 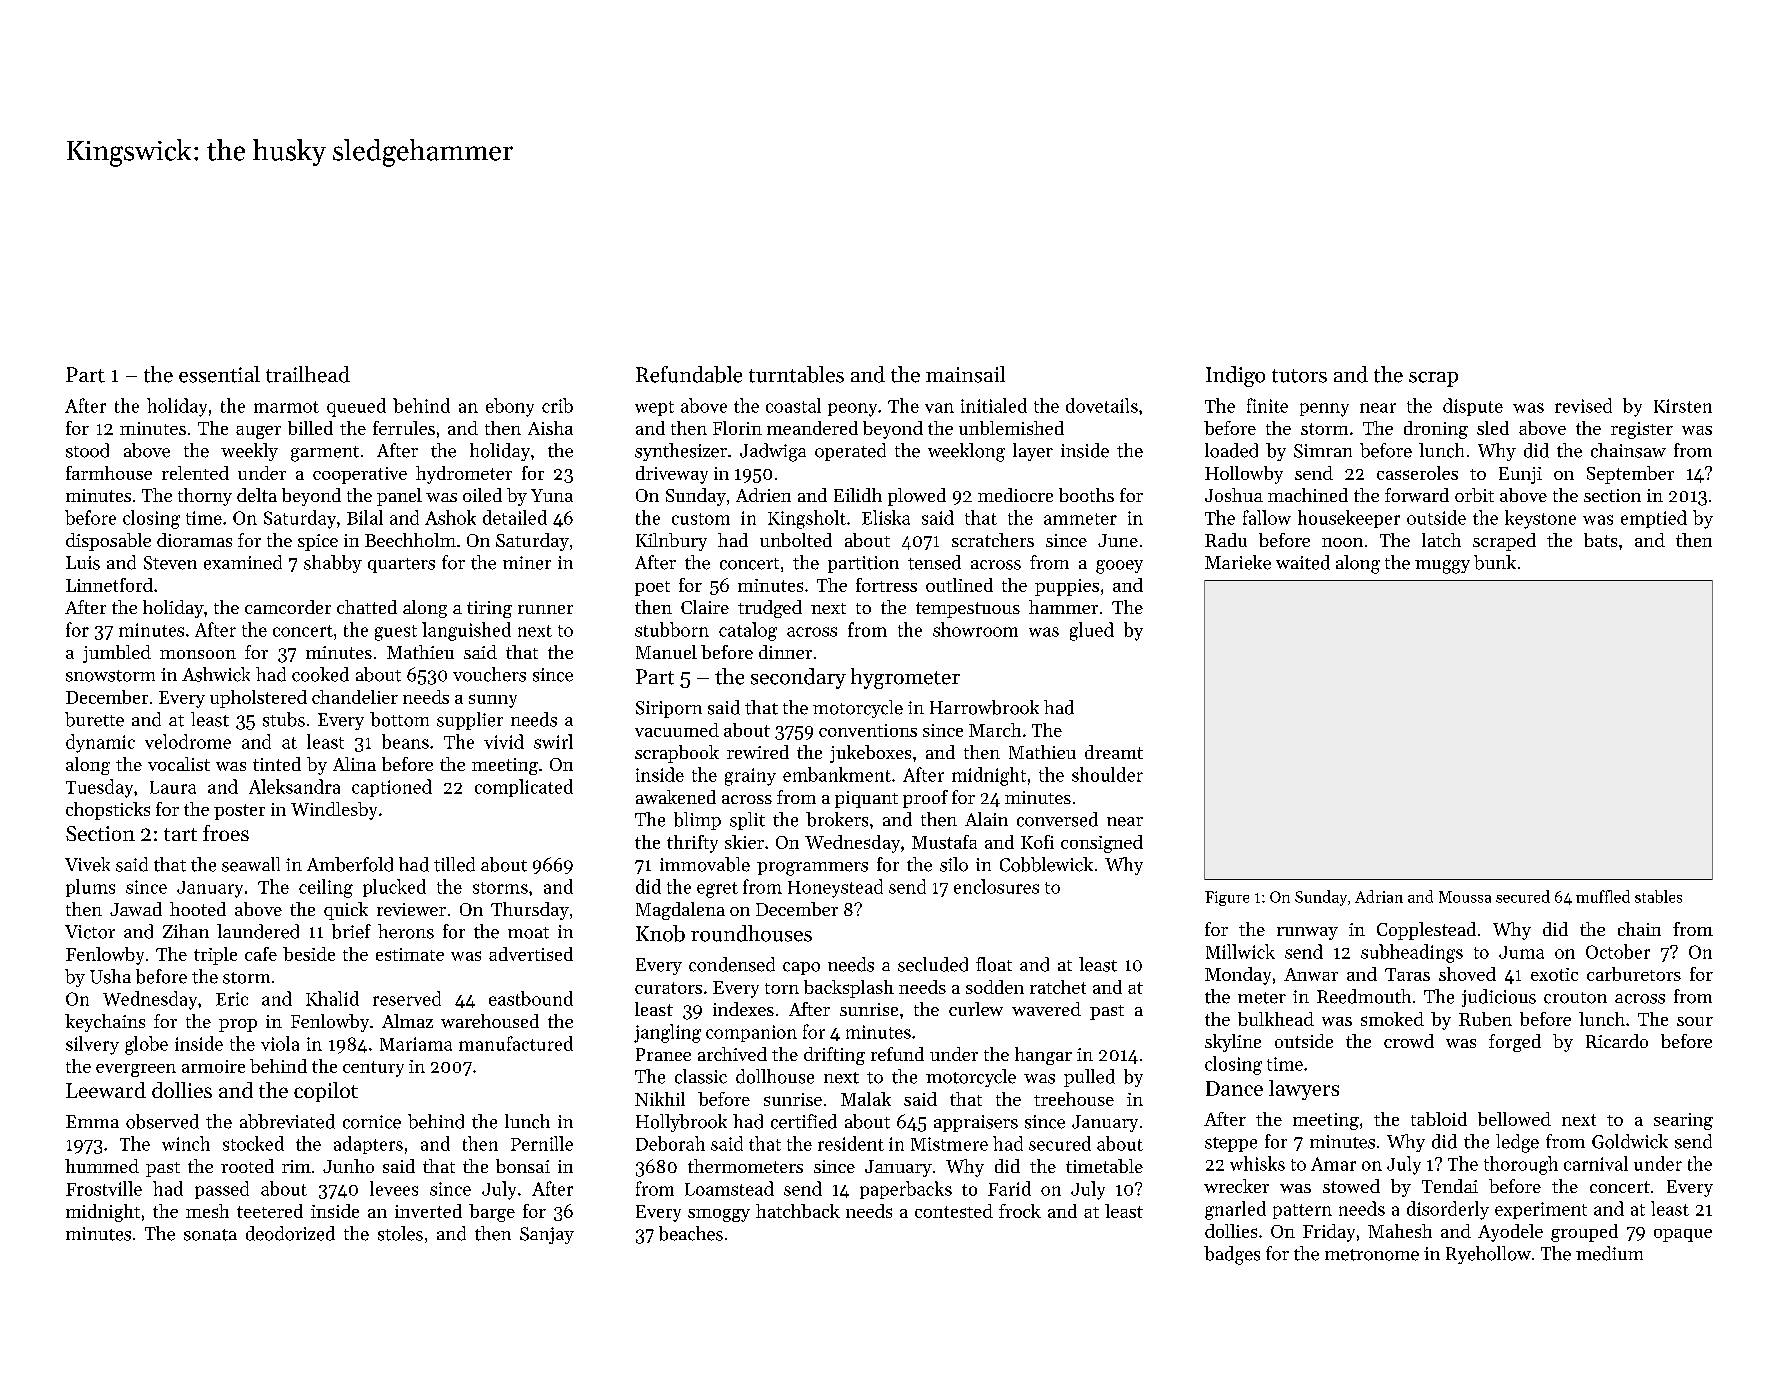 What do you see at coordinates (186, 931) in the image?
I see `Zihan` at bounding box center [186, 931].
